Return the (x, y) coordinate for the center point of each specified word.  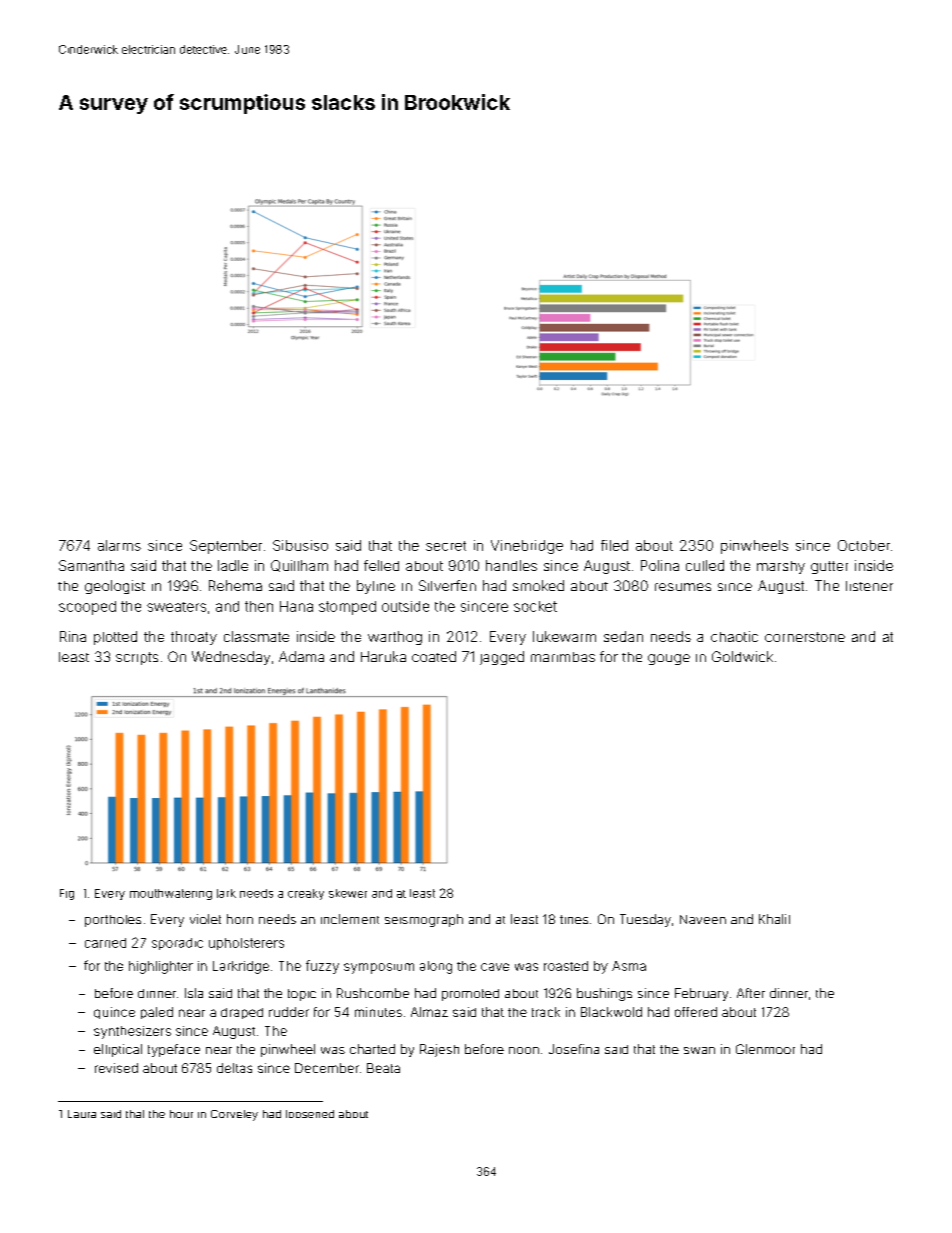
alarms (119, 545)
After (751, 993)
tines (574, 919)
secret (446, 546)
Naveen (703, 919)
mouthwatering (171, 894)
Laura (82, 1114)
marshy (781, 567)
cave (495, 967)
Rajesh (439, 1050)
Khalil (774, 919)
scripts (137, 658)
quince (114, 1013)
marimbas (563, 657)
